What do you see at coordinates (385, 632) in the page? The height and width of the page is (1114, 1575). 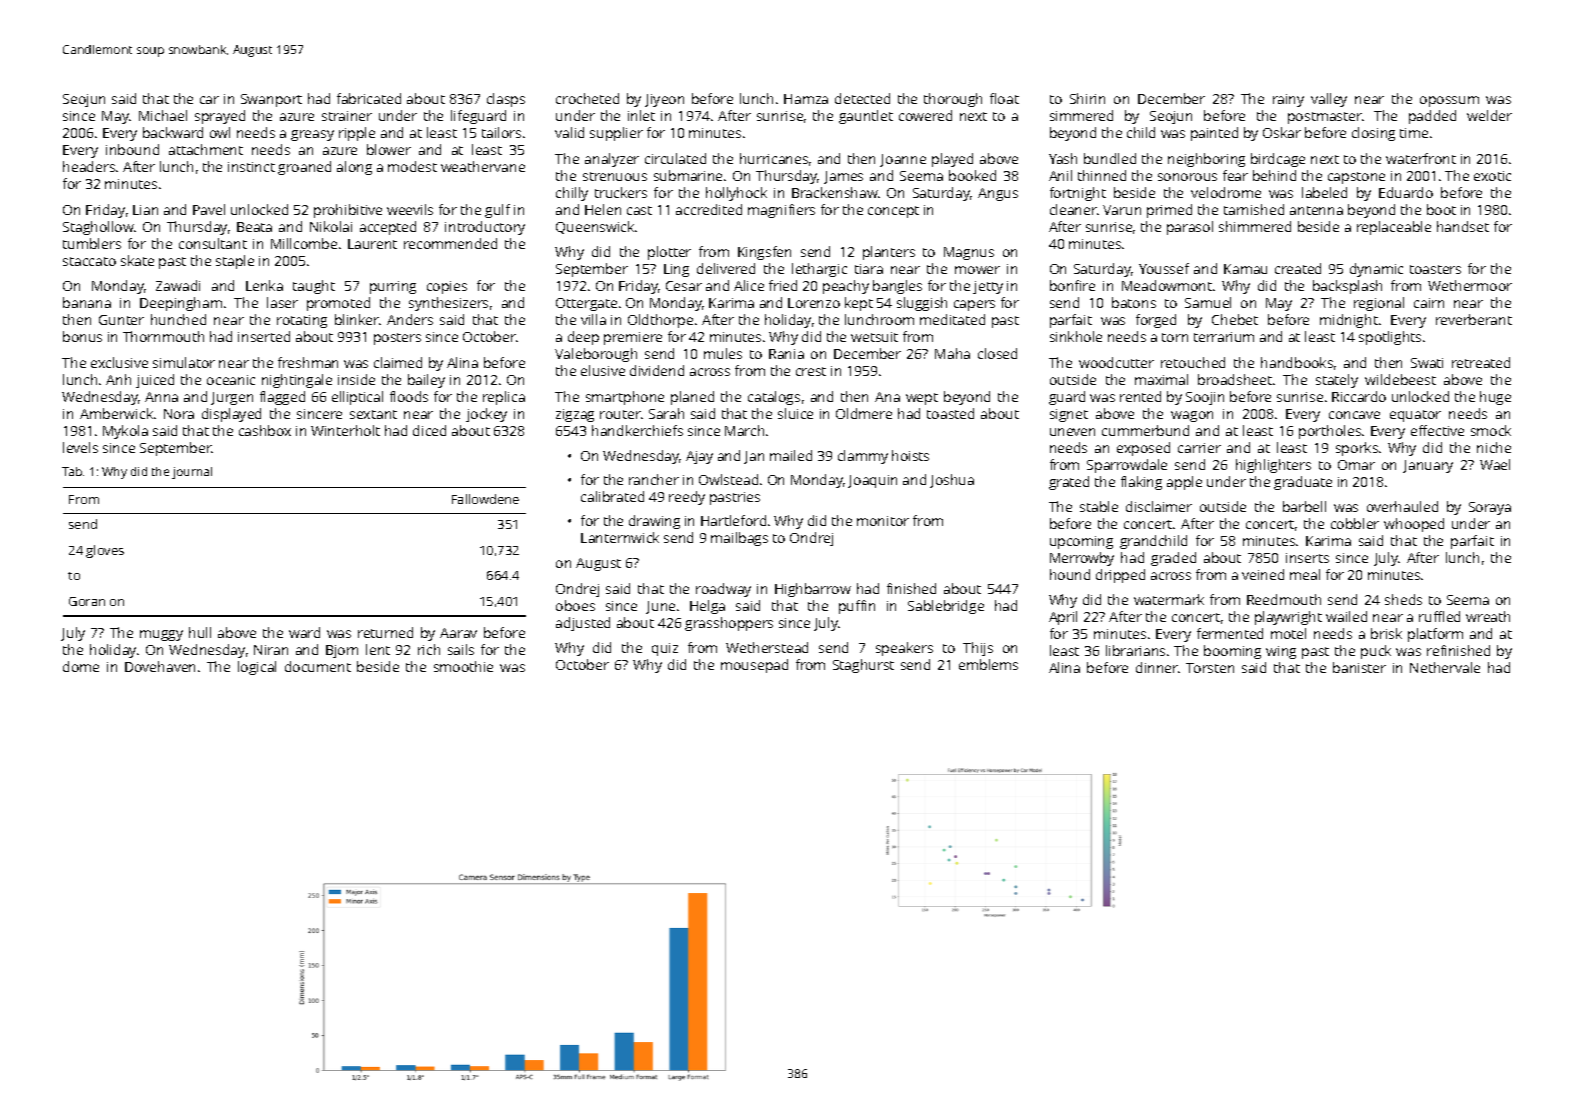 I see `returned` at bounding box center [385, 632].
